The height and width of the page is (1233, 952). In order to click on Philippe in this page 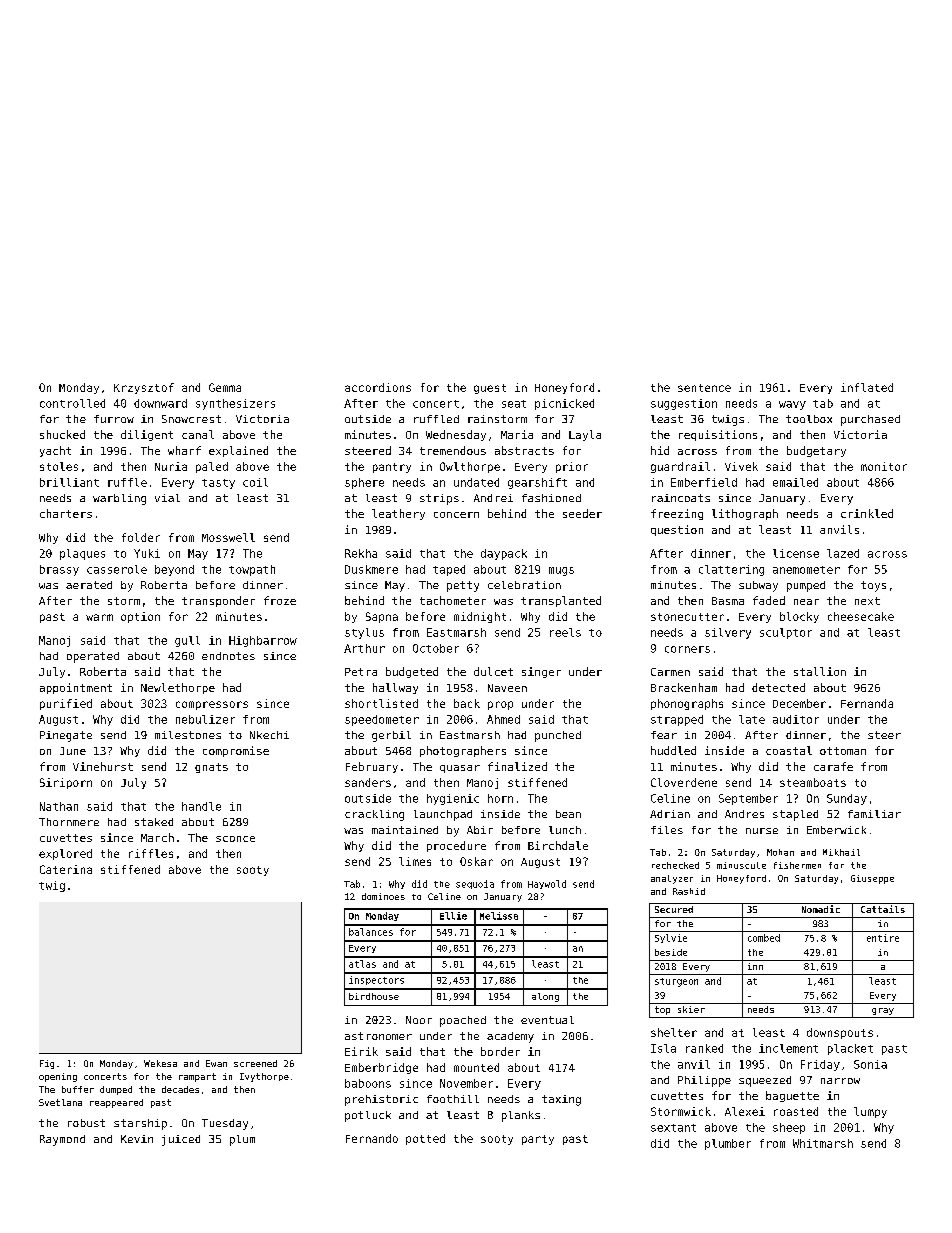, I will do `click(704, 1081)`.
